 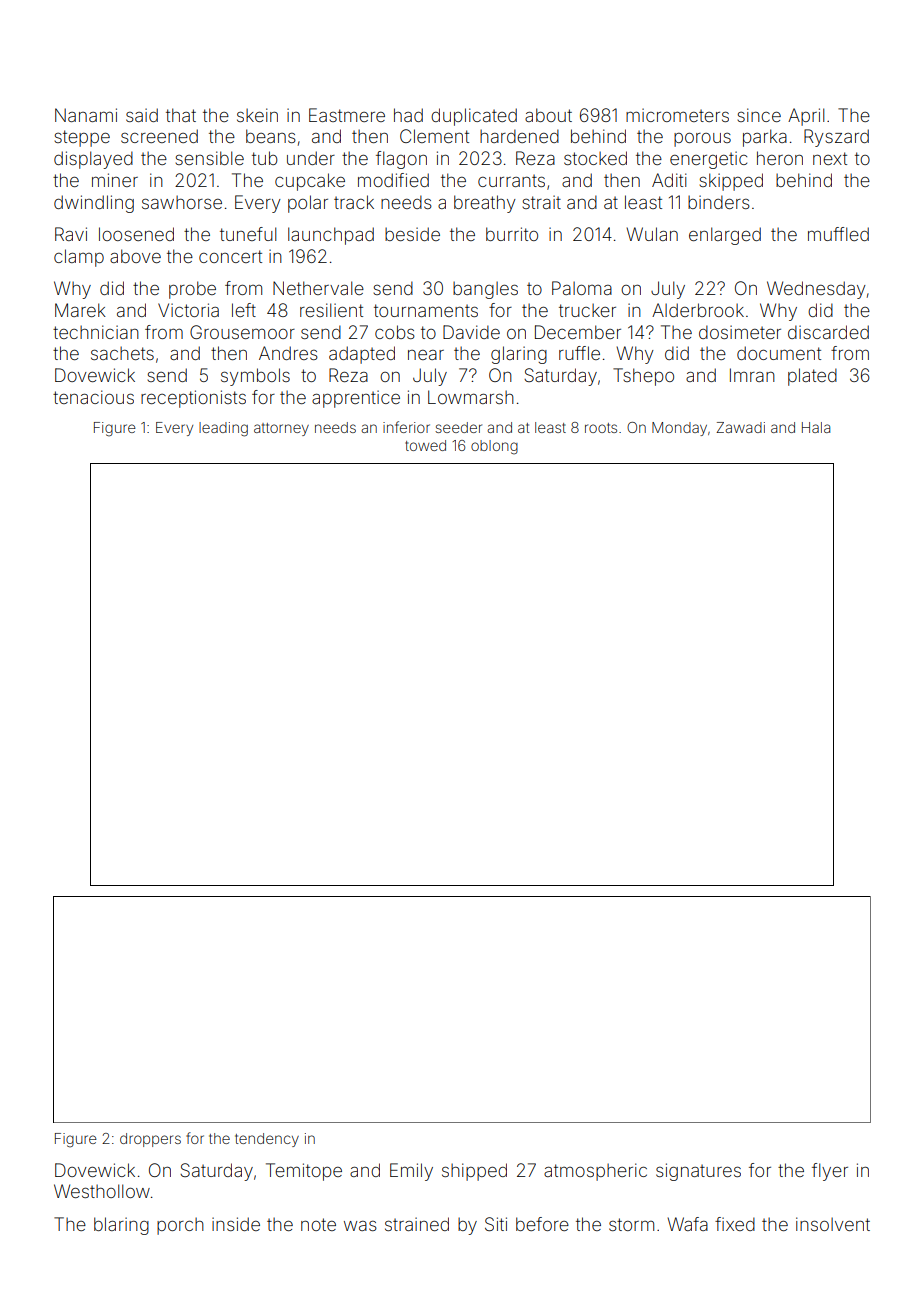 I want to click on towed, so click(x=425, y=445).
